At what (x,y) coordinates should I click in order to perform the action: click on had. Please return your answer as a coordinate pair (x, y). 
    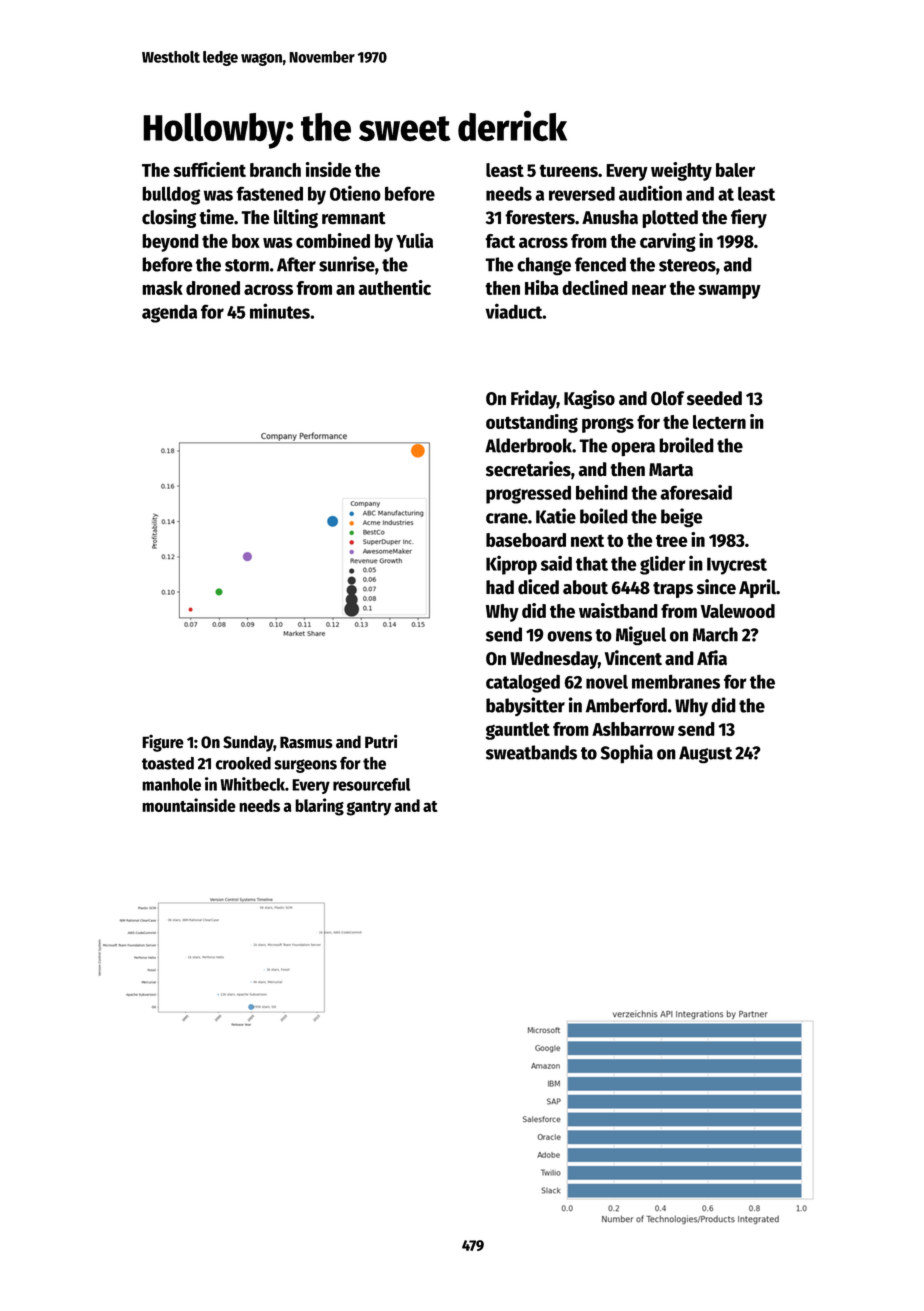
    Looking at the image, I should click on (500, 587).
